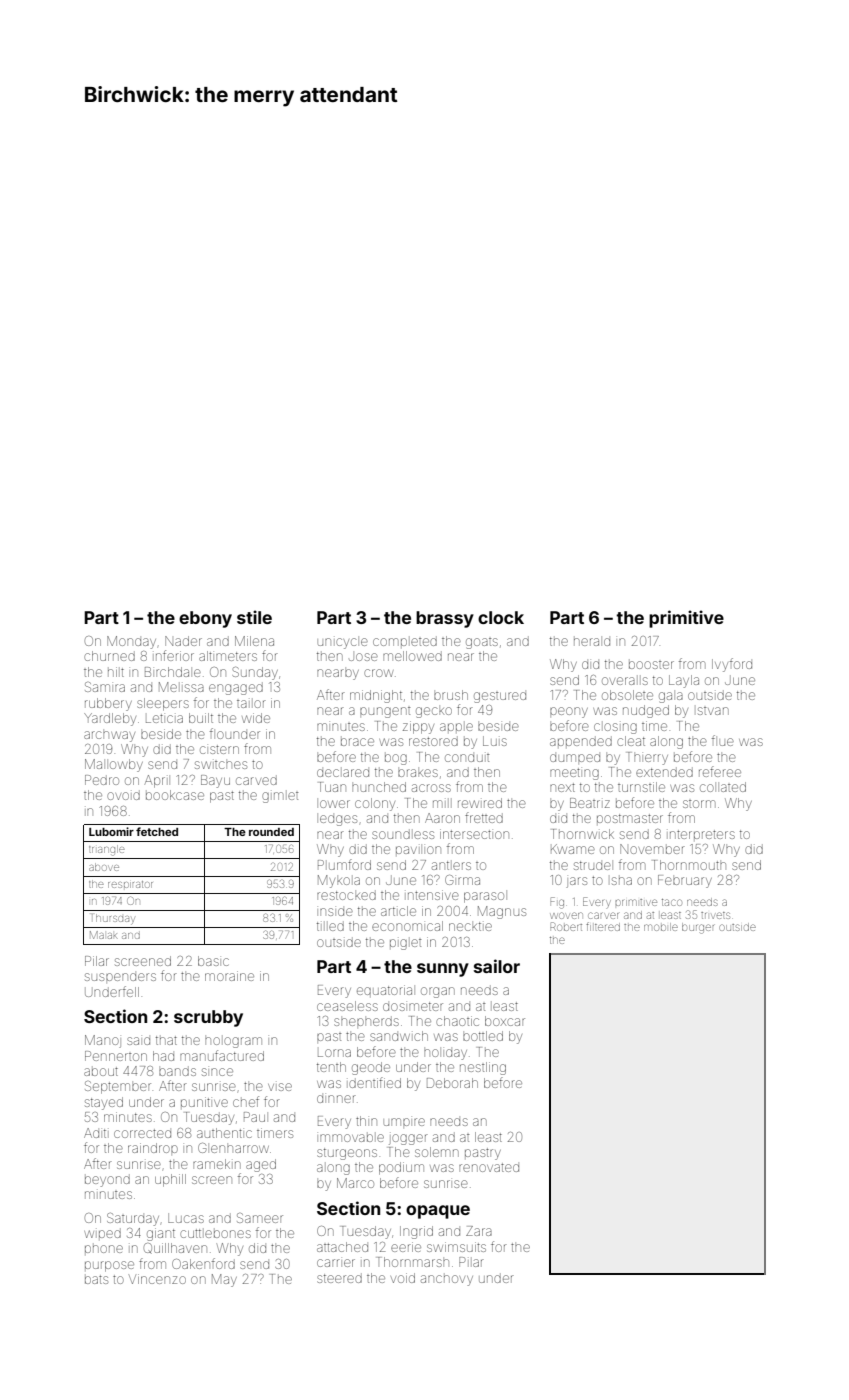  I want to click on anchovy, so click(447, 1280).
